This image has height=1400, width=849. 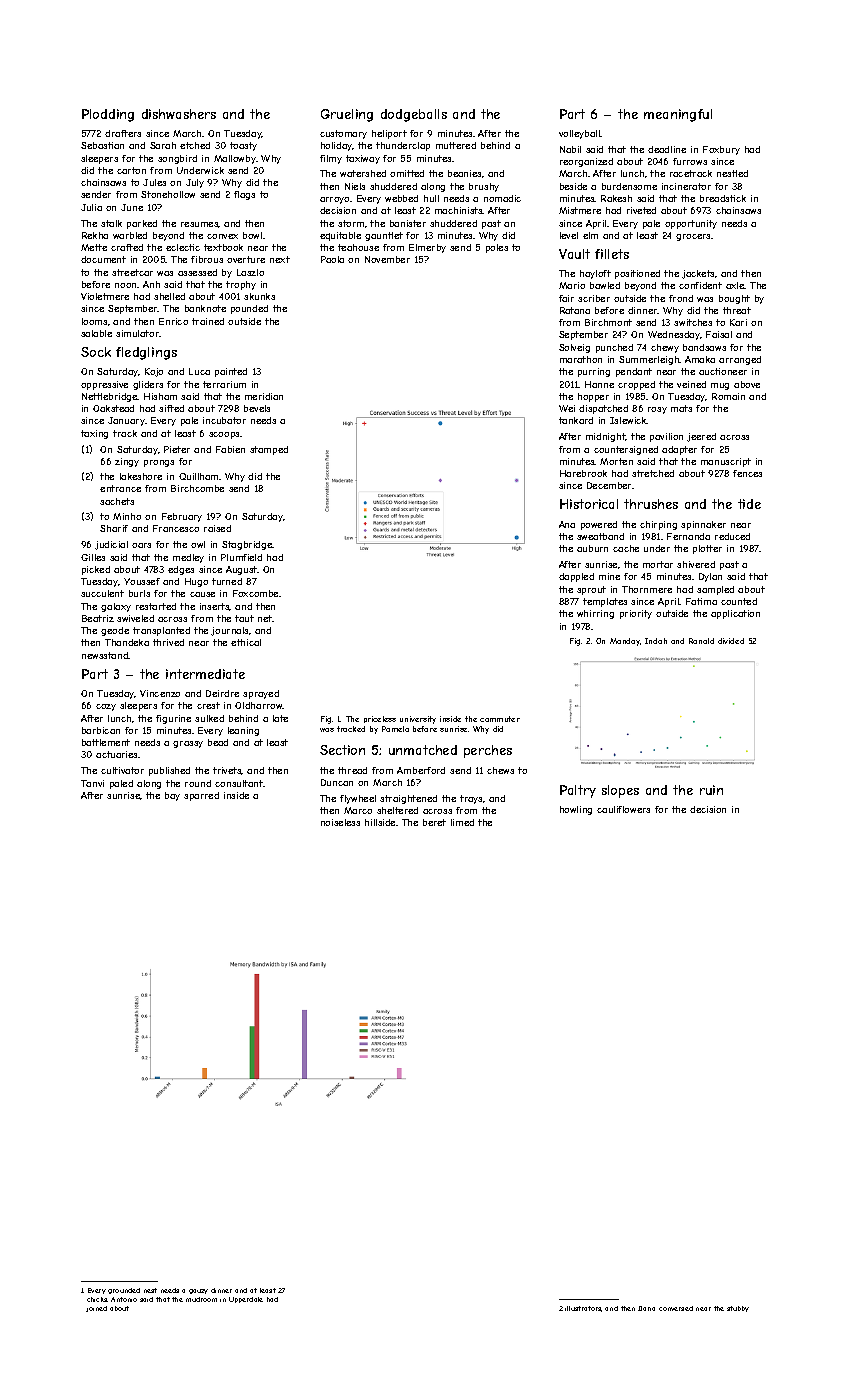 What do you see at coordinates (201, 1299) in the image?
I see `mudroom` at bounding box center [201, 1299].
